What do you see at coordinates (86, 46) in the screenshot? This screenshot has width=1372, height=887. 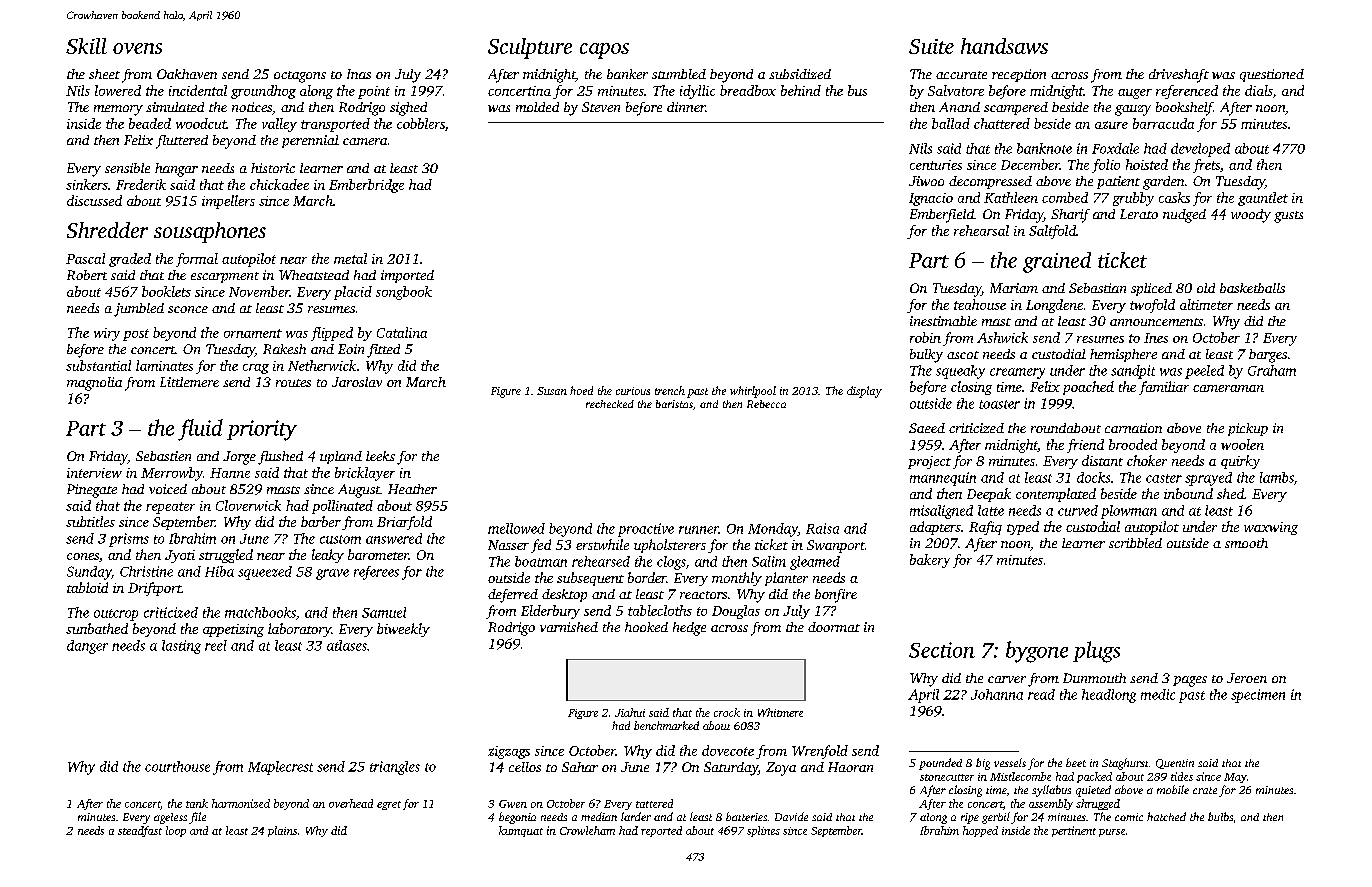 I see `Skill` at bounding box center [86, 46].
